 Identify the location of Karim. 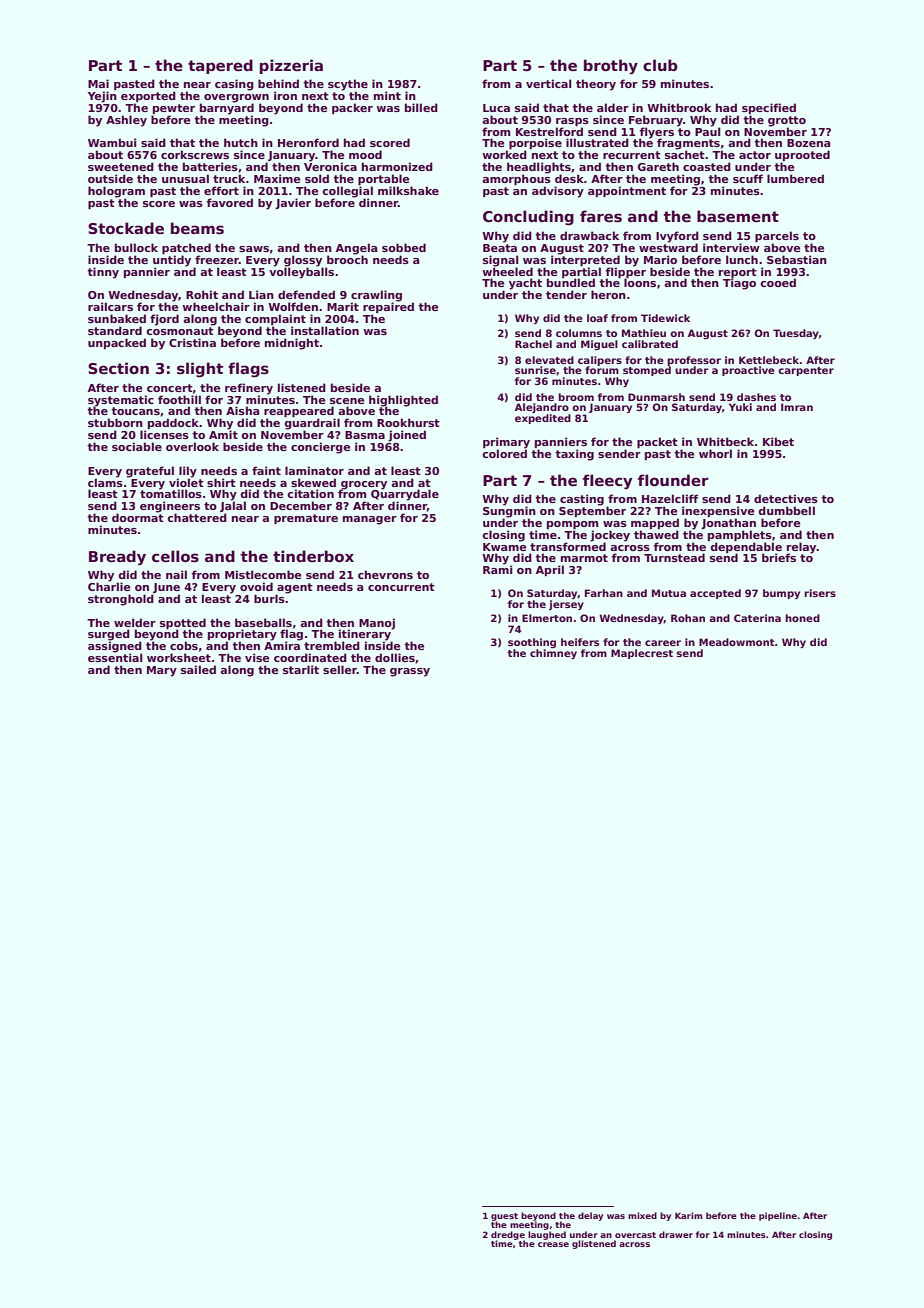
(689, 1215).
